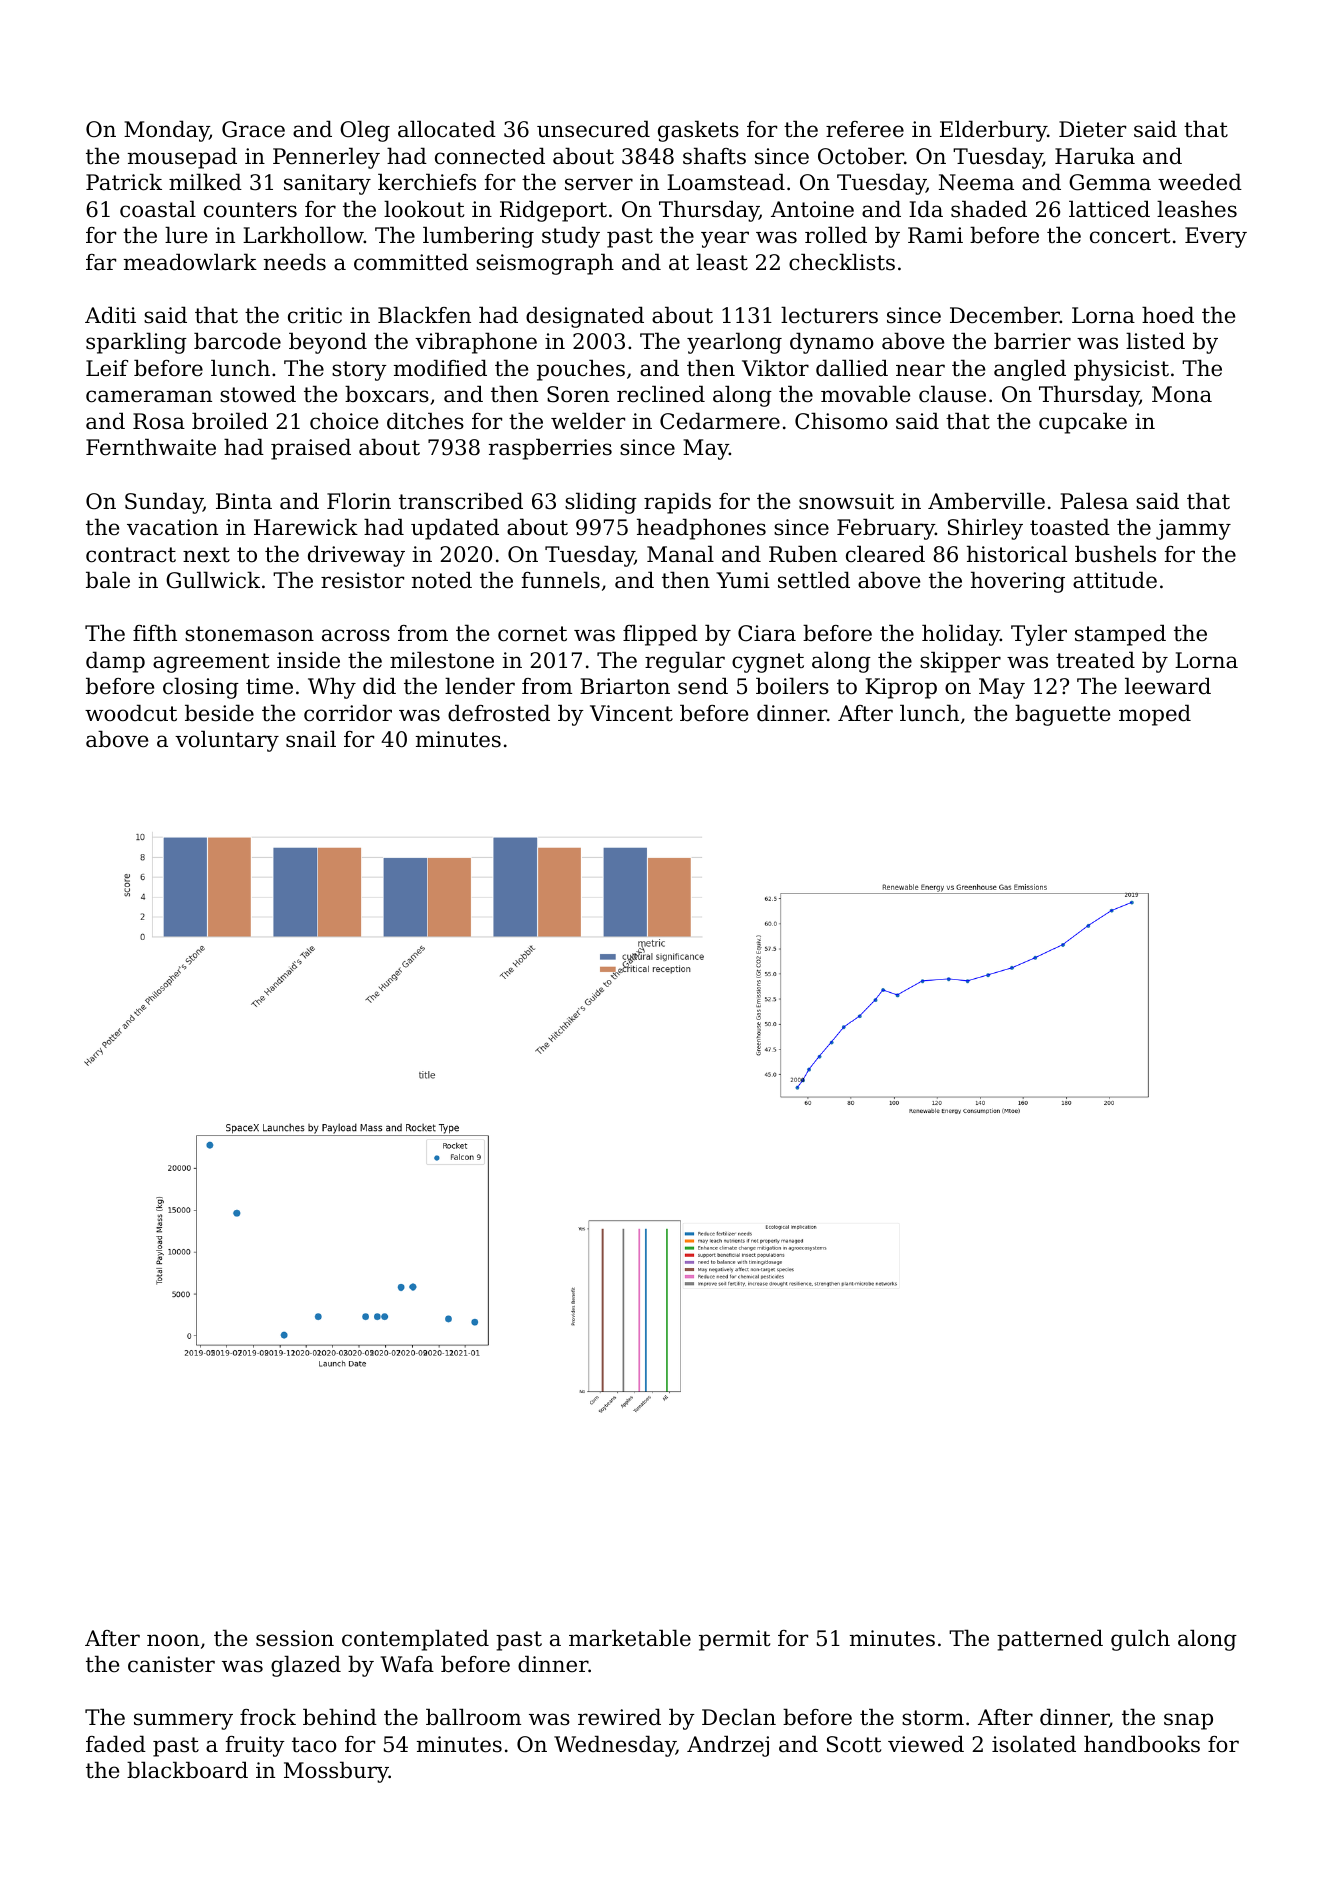 The image size is (1340, 1895). What do you see at coordinates (593, 129) in the screenshot?
I see `unsecured` at bounding box center [593, 129].
